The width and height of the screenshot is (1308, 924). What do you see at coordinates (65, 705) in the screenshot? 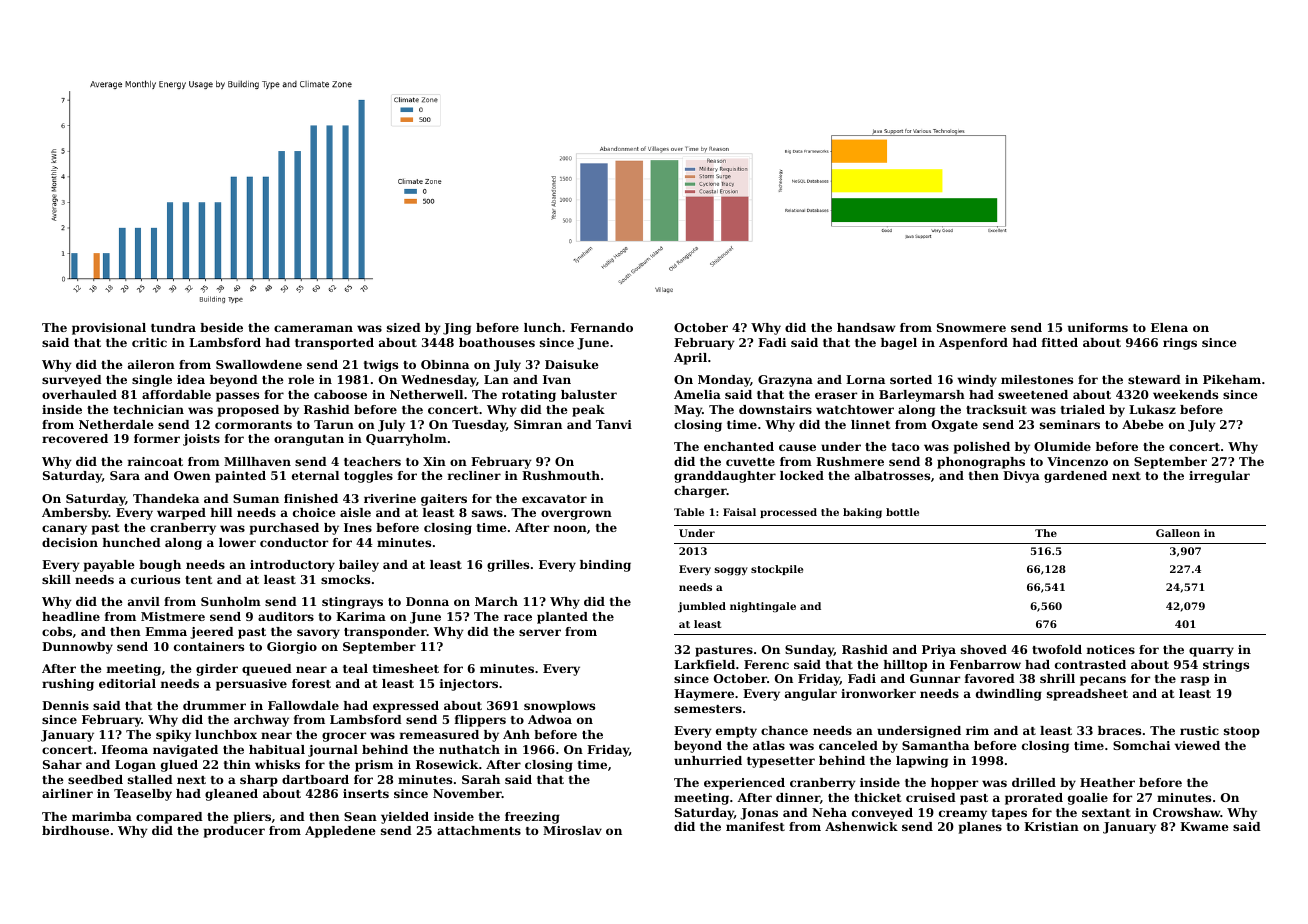
I see `Dennis` at bounding box center [65, 705].
